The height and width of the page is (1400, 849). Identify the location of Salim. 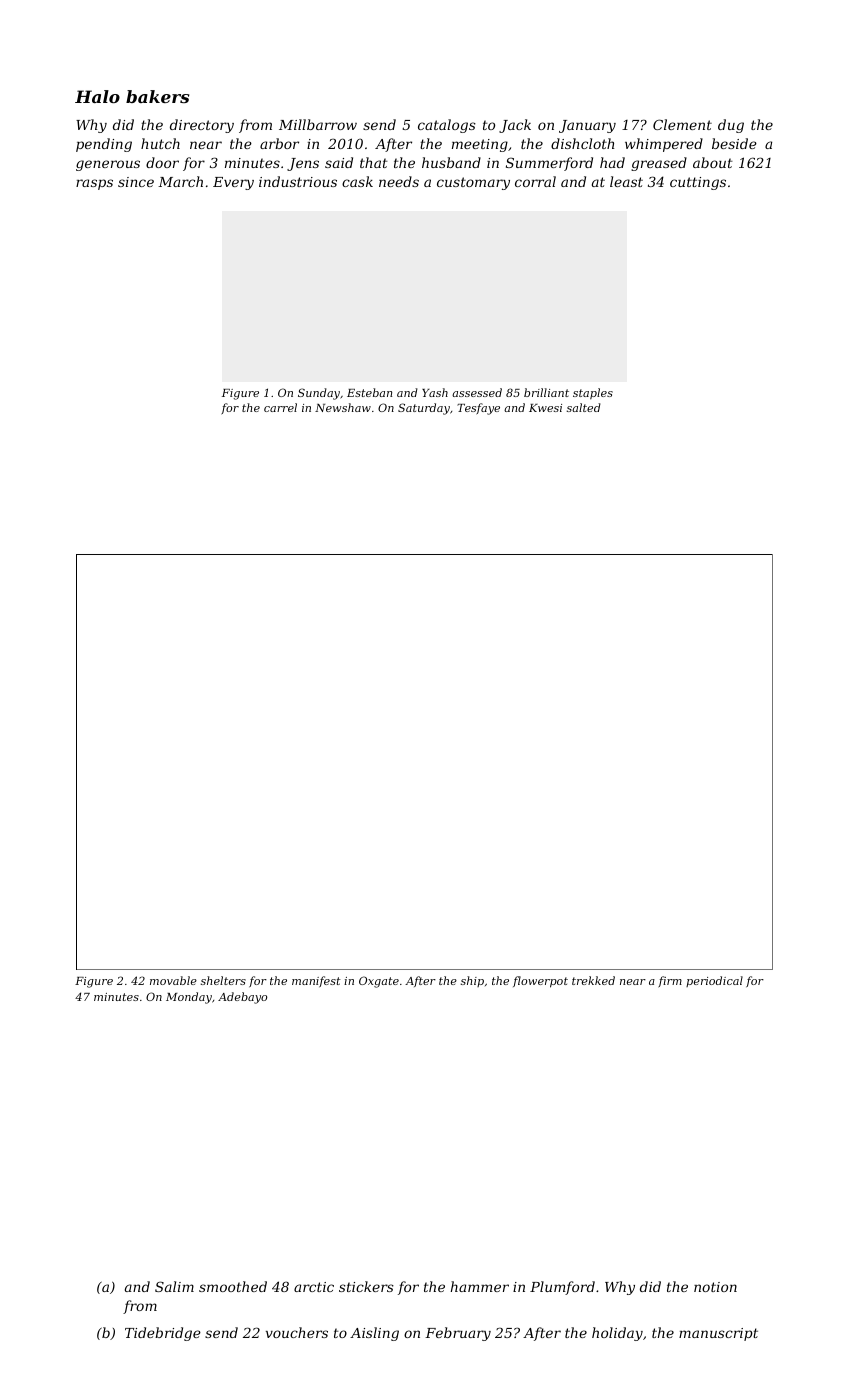
(174, 1286).
